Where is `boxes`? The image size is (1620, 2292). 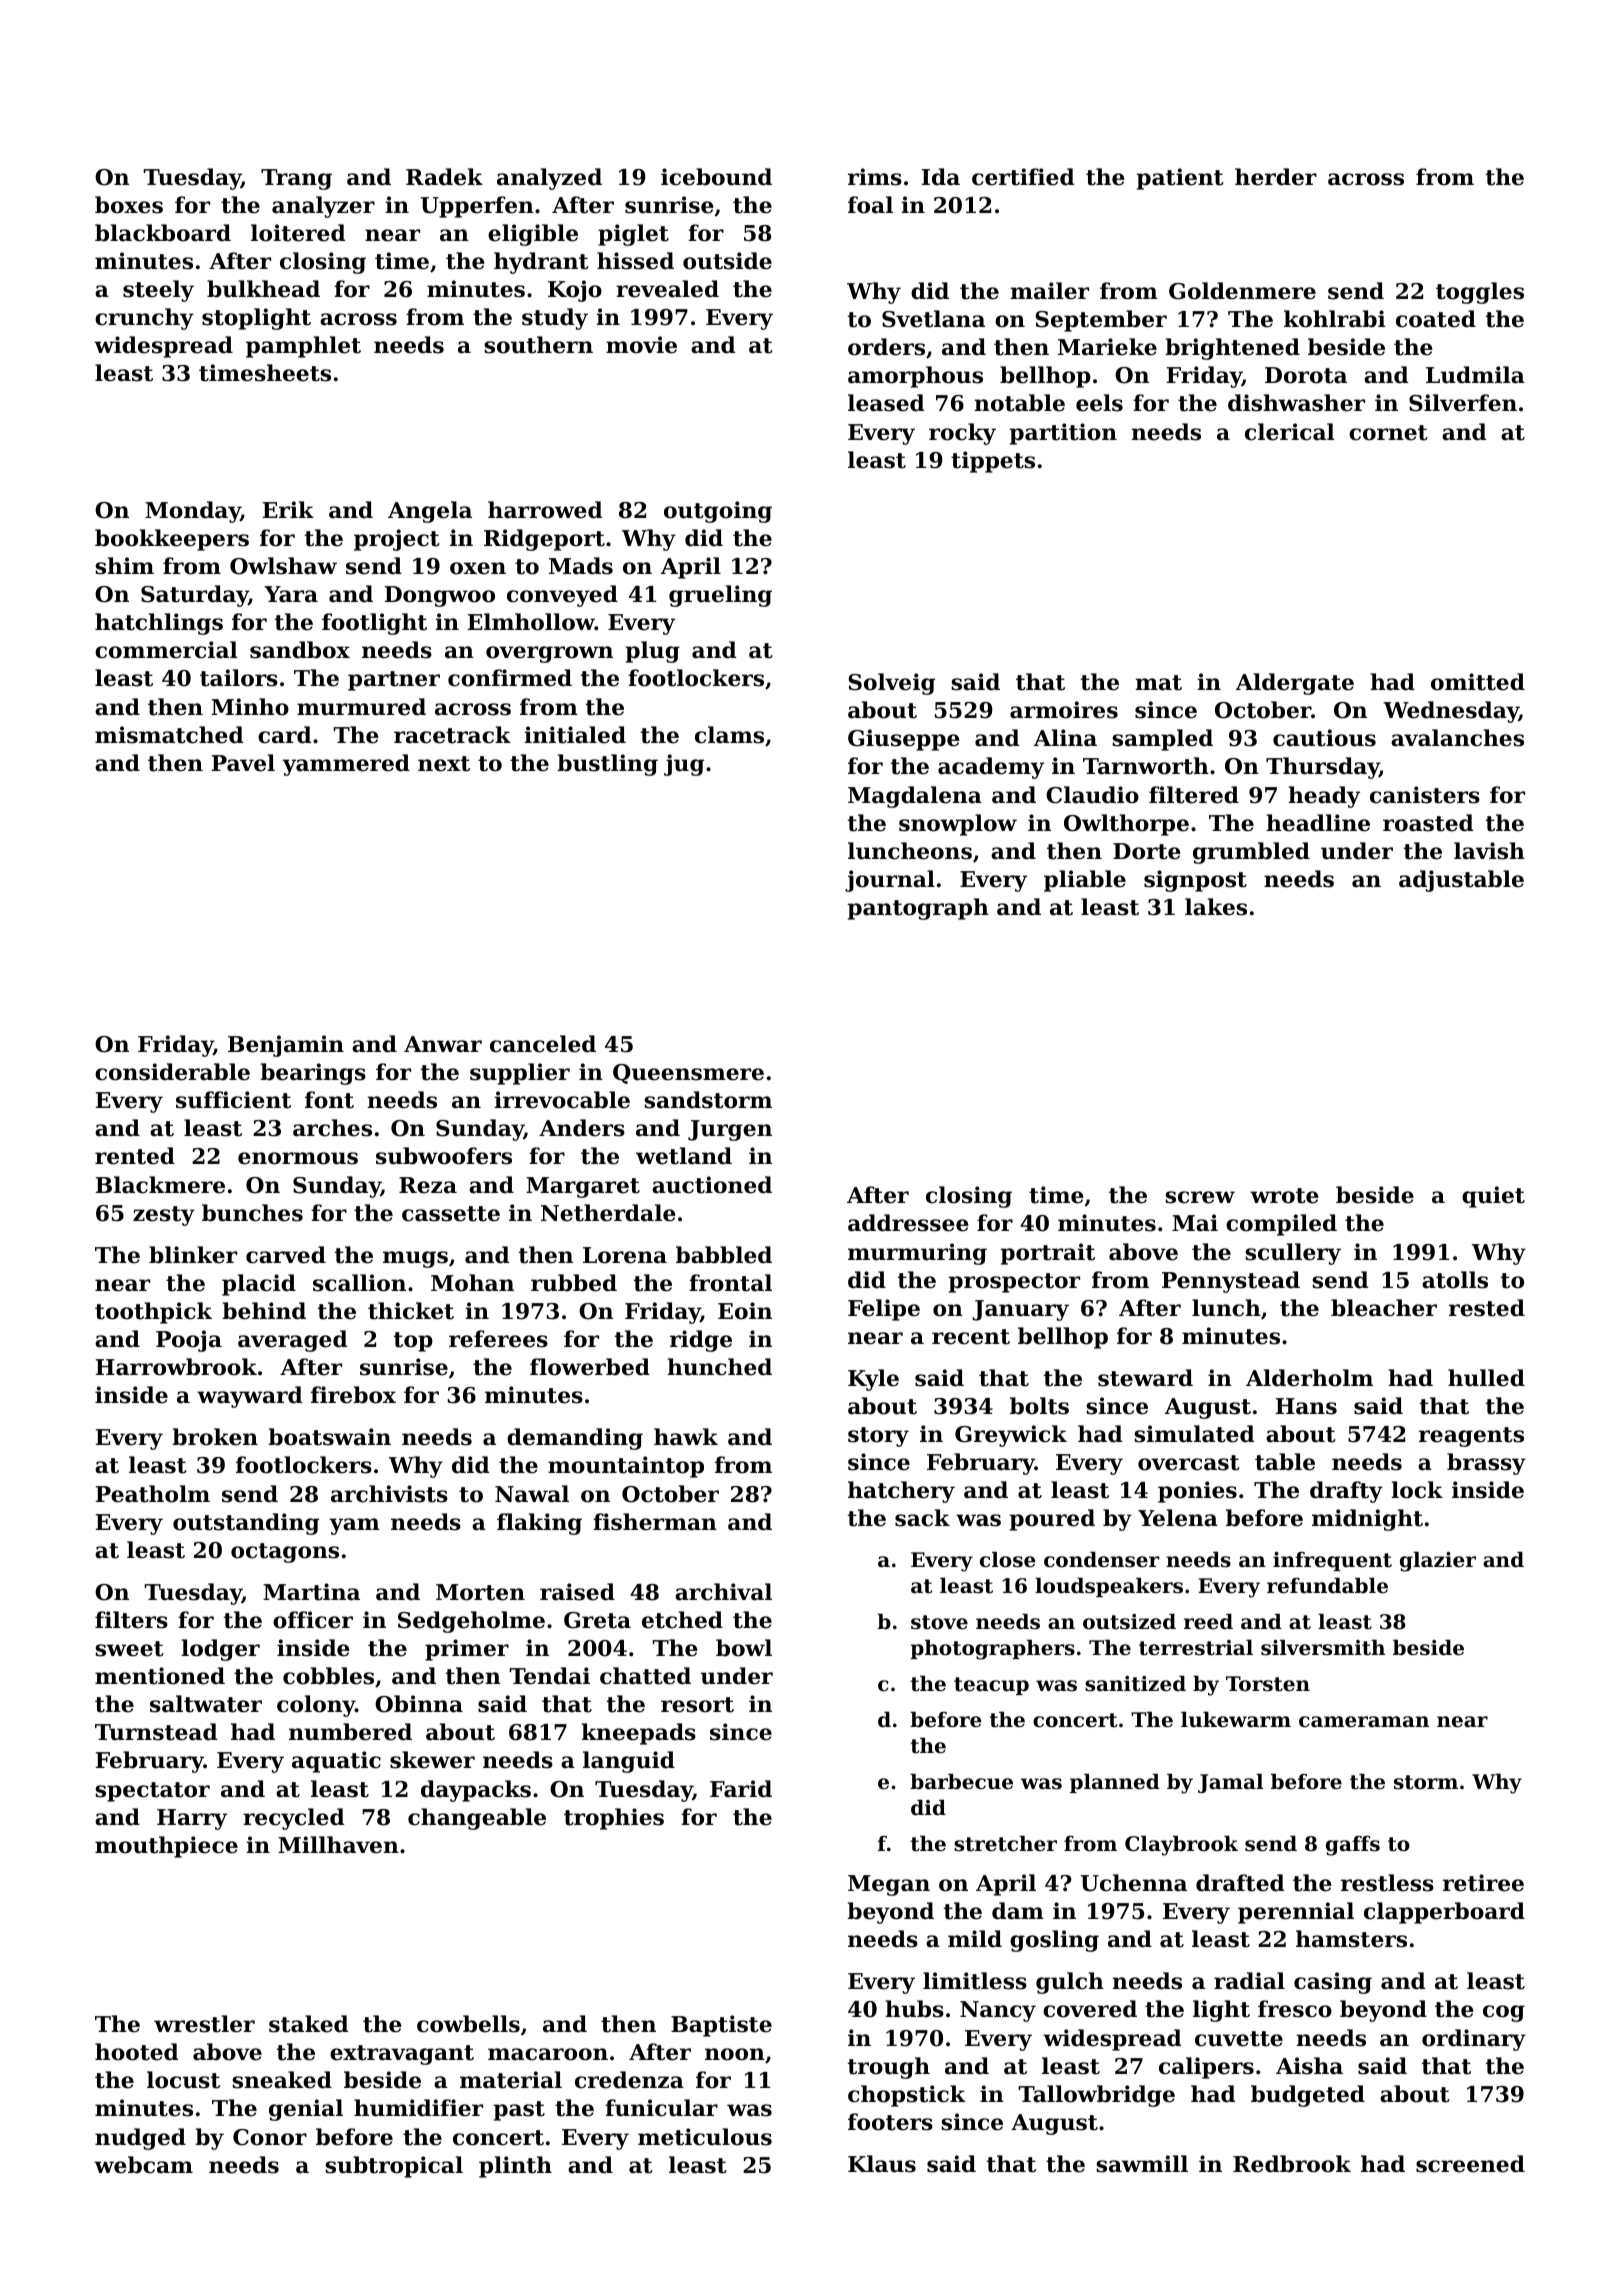
boxes is located at coordinates (129, 205).
